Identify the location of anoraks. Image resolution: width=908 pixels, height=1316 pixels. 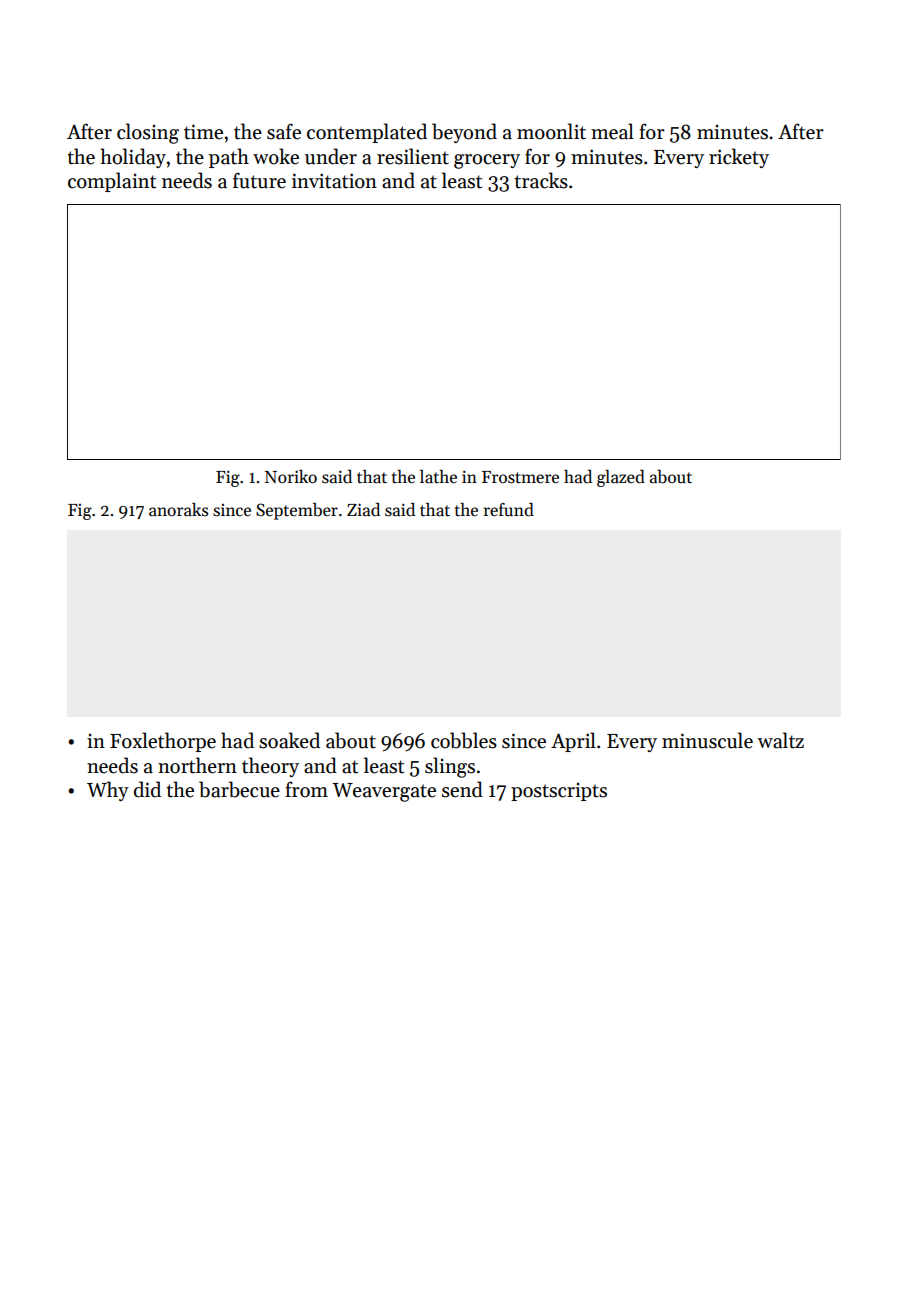
(178, 510).
